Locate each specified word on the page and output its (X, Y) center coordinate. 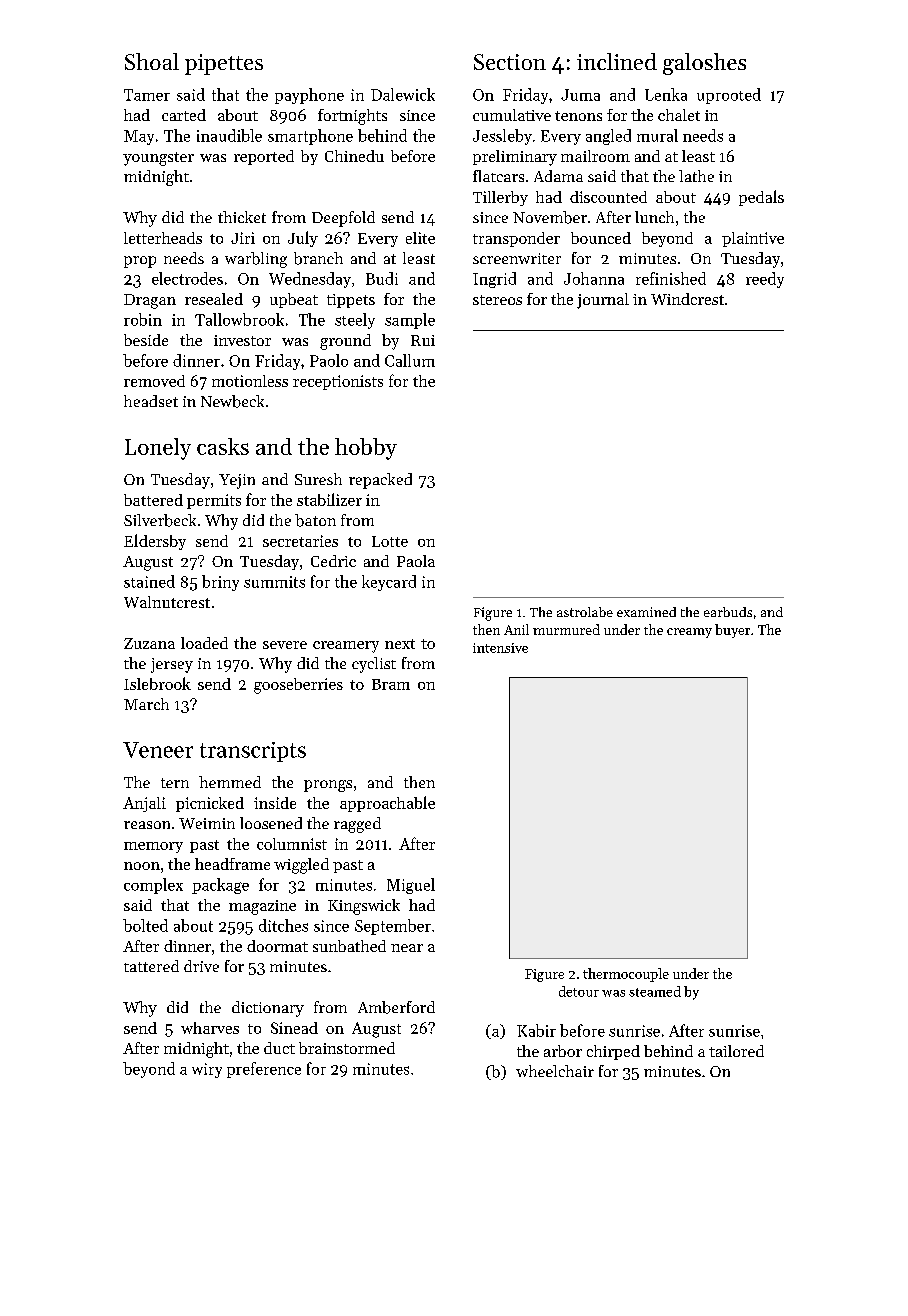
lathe (696, 176)
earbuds (728, 612)
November (550, 217)
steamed (655, 991)
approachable (387, 804)
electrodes (187, 278)
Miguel (411, 886)
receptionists (338, 382)
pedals (761, 198)
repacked (380, 481)
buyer (732, 631)
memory (153, 847)
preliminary (515, 158)
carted (184, 115)
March (146, 704)
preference (264, 1070)
